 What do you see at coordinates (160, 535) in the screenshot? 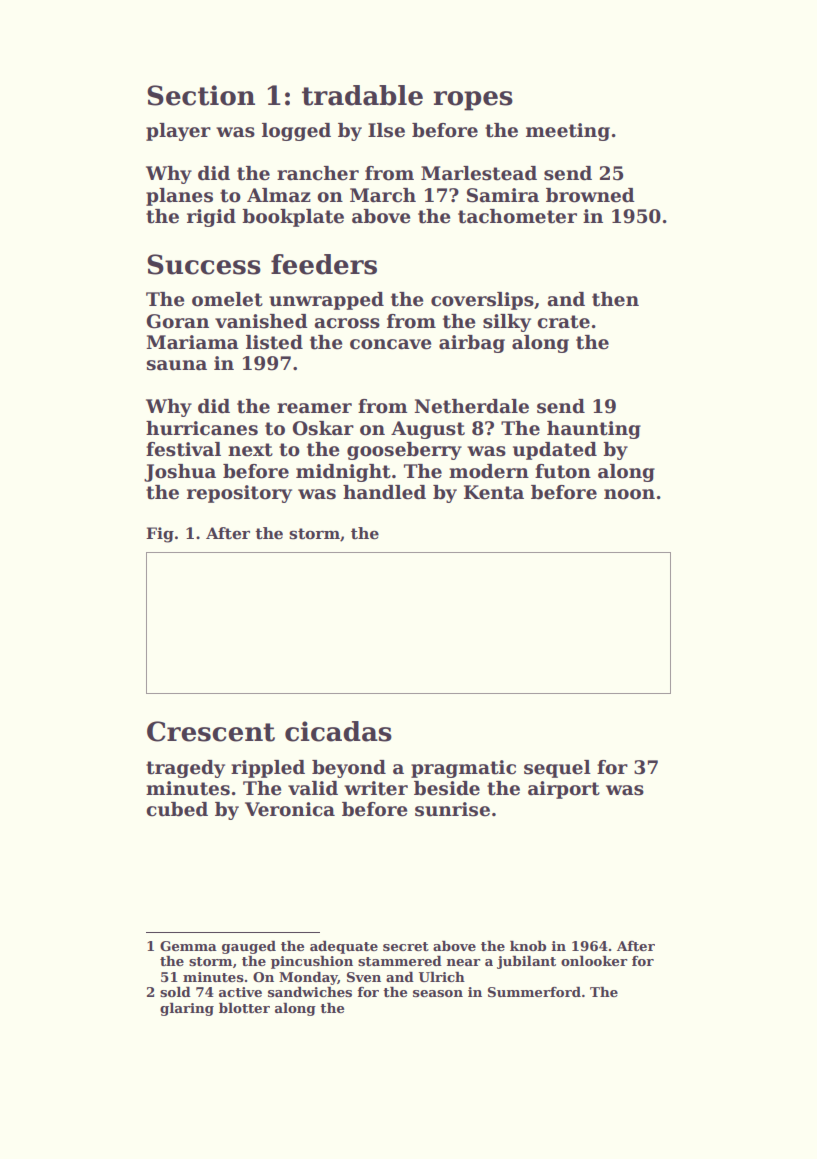
I see `Fig` at bounding box center [160, 535].
